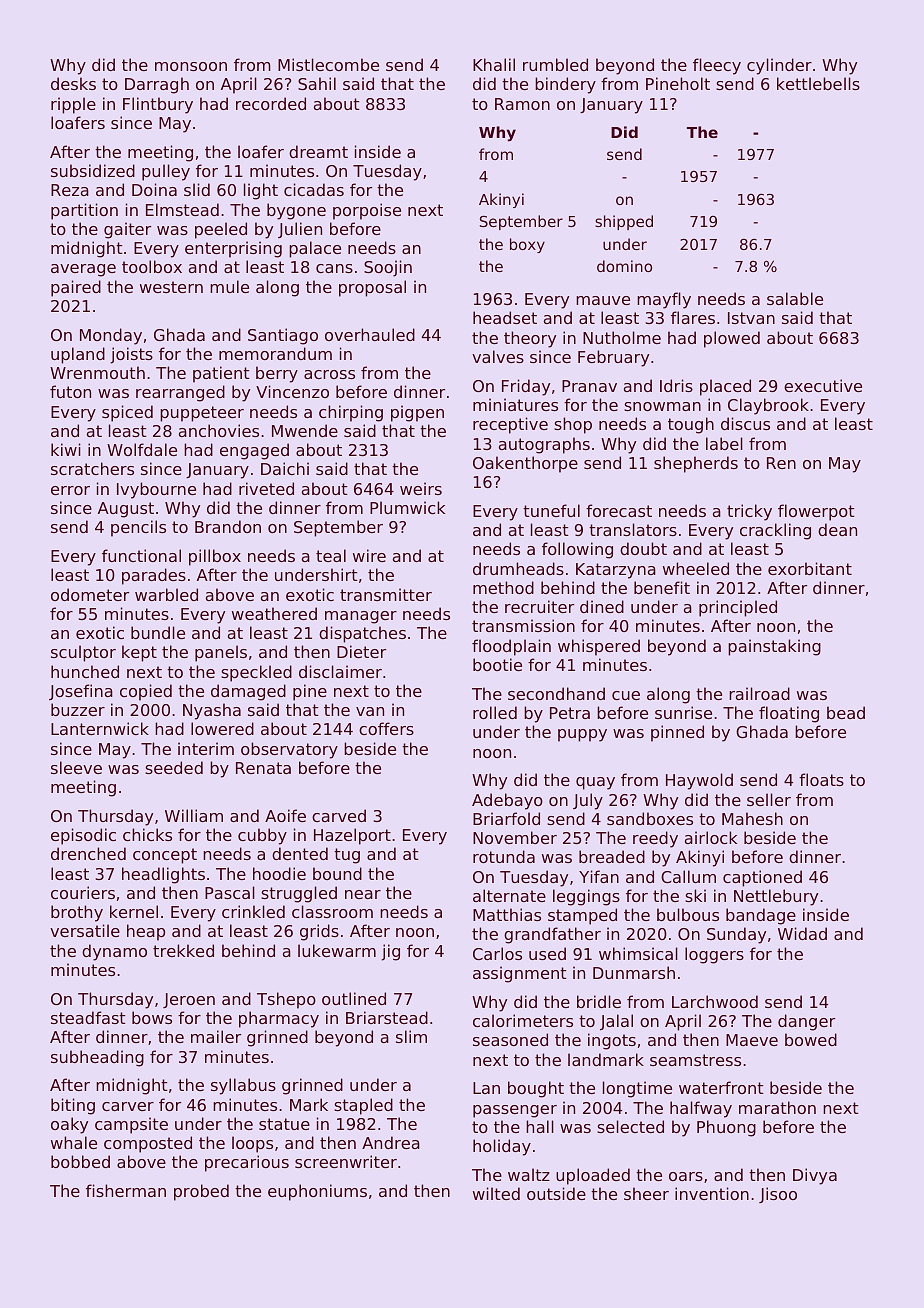 This page has height=1308, width=924. Describe the element at coordinates (496, 1193) in the page. I see `wilted` at that location.
